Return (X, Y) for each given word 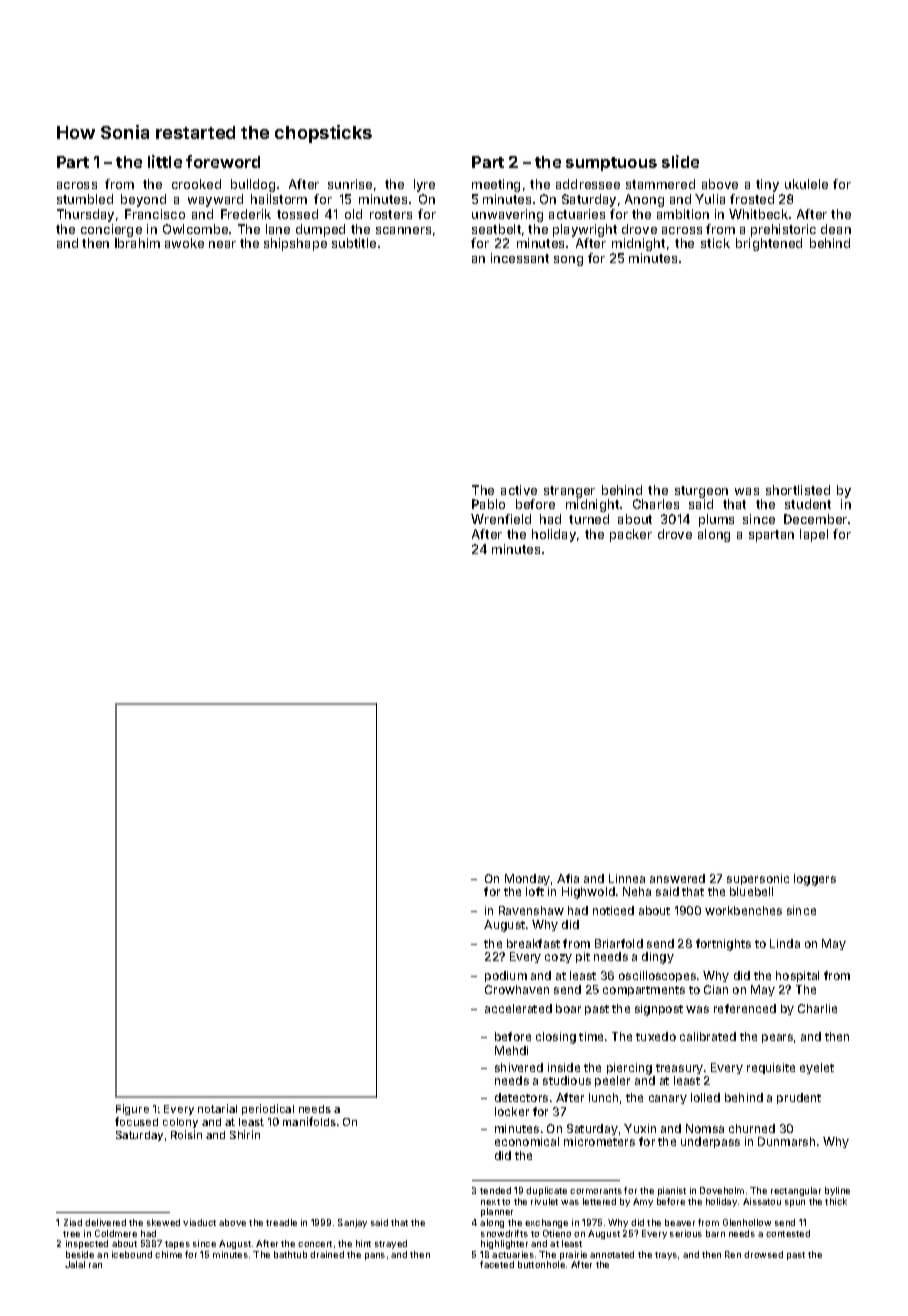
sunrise (350, 184)
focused (136, 1121)
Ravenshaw (531, 910)
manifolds (309, 1121)
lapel (814, 535)
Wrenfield (501, 519)
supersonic (758, 879)
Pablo (488, 504)
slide (680, 161)
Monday (527, 879)
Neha (637, 891)
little (165, 161)
